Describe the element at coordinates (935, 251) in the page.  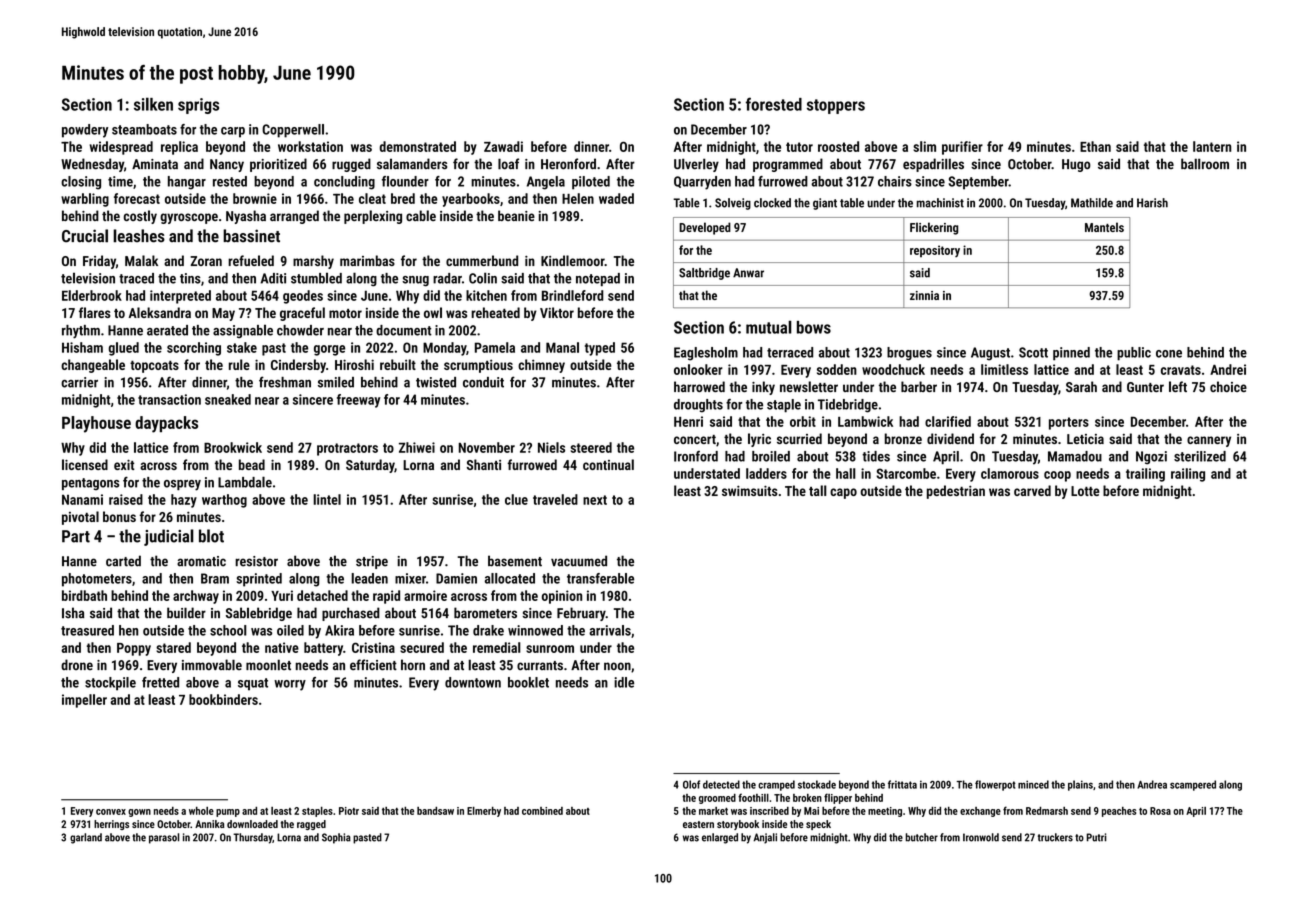
I see `repository` at that location.
